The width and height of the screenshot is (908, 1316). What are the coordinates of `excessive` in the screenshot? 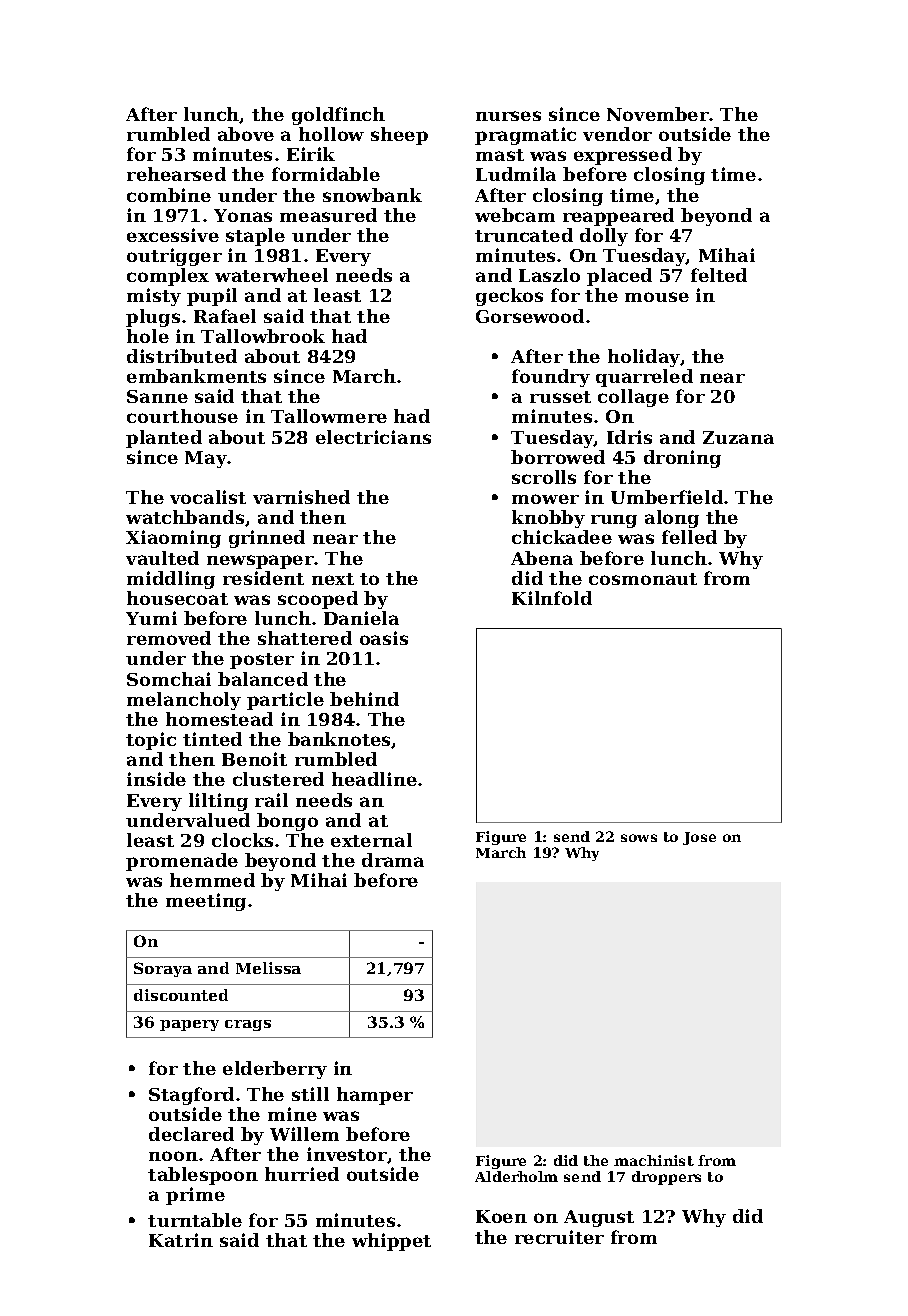 It's located at (173, 235).
